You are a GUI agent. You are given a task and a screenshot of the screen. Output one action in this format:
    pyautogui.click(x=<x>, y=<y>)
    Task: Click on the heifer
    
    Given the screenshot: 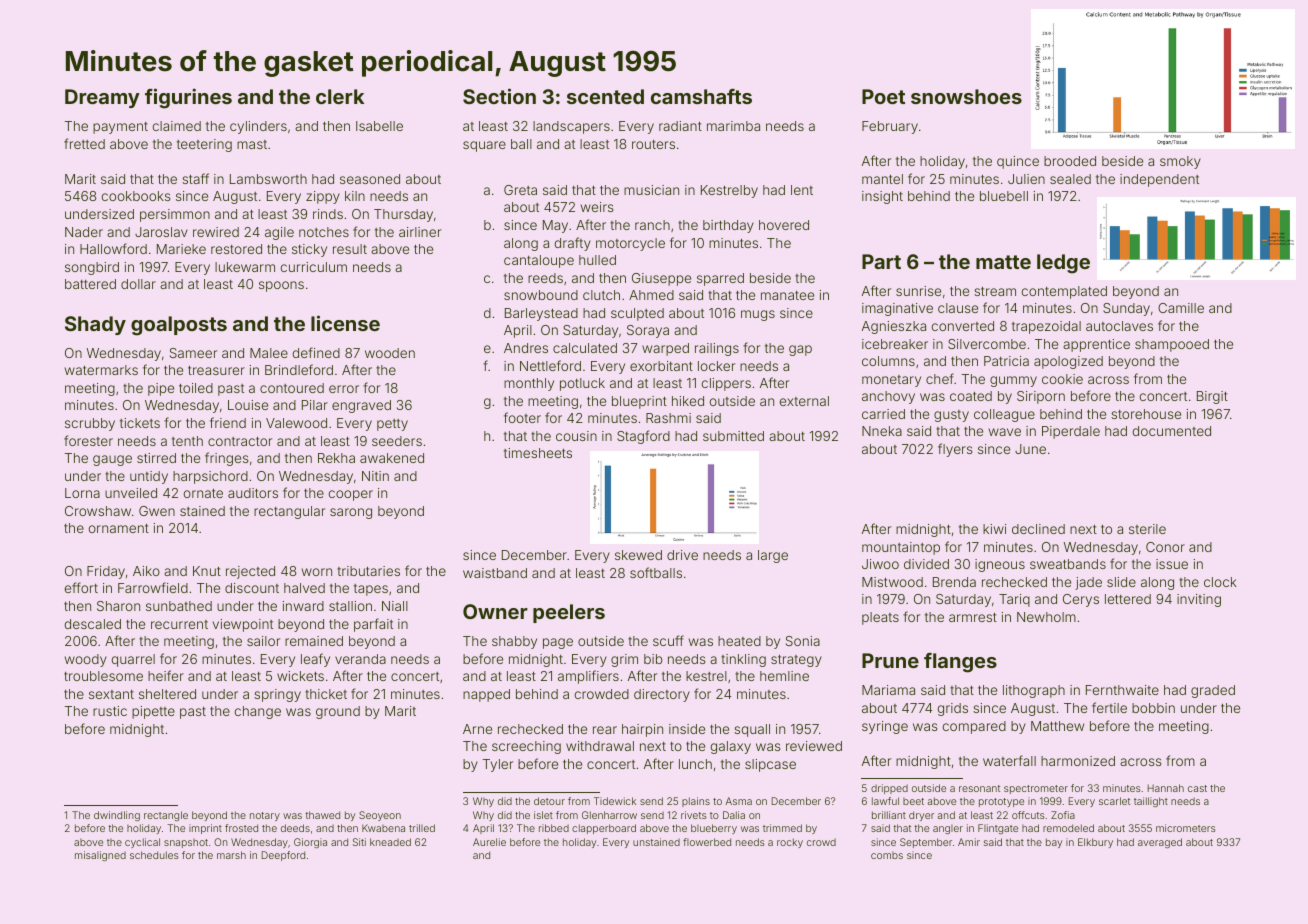 What is the action you would take?
    pyautogui.click(x=166, y=675)
